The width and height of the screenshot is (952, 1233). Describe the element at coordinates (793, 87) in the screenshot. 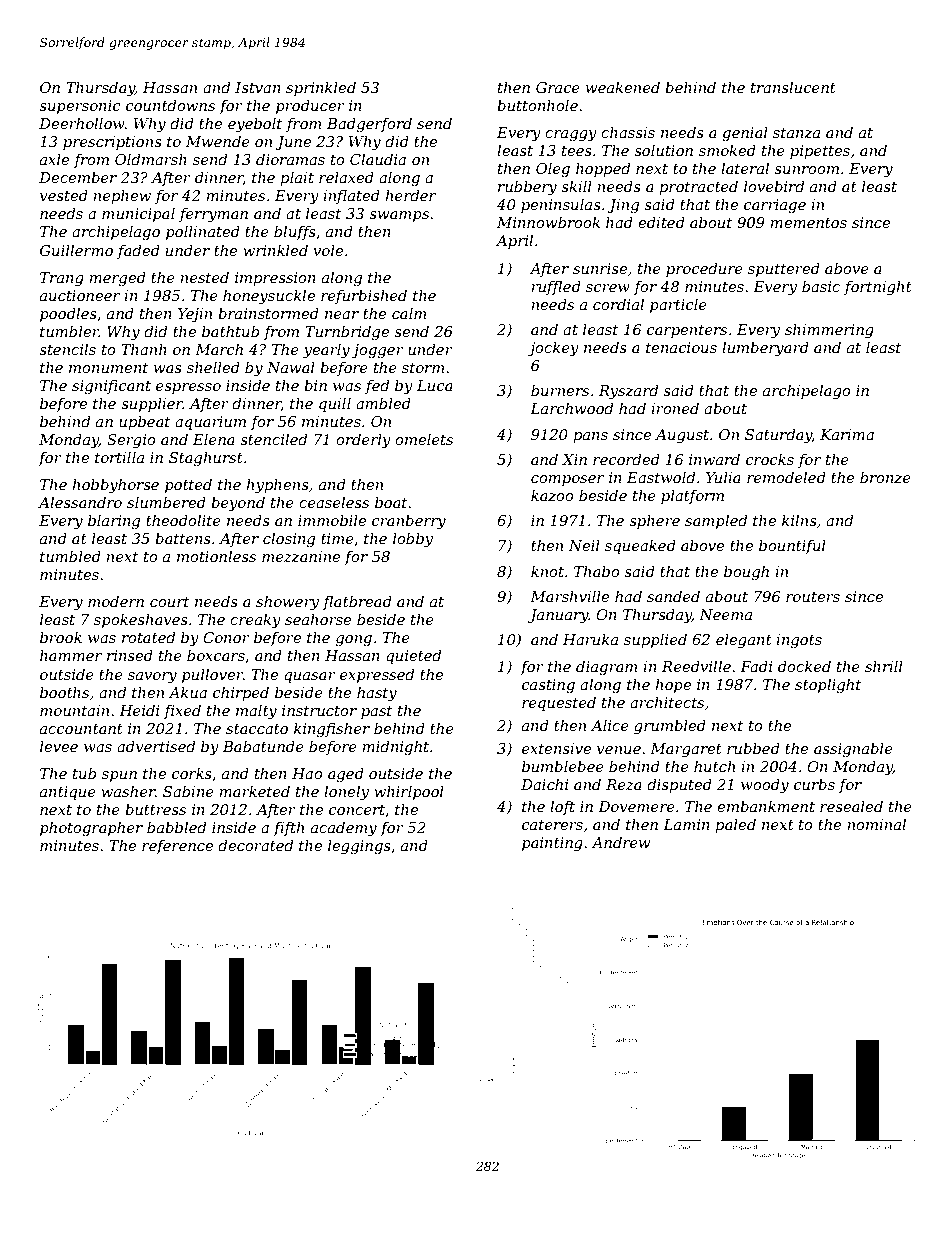

I see `translucent` at that location.
